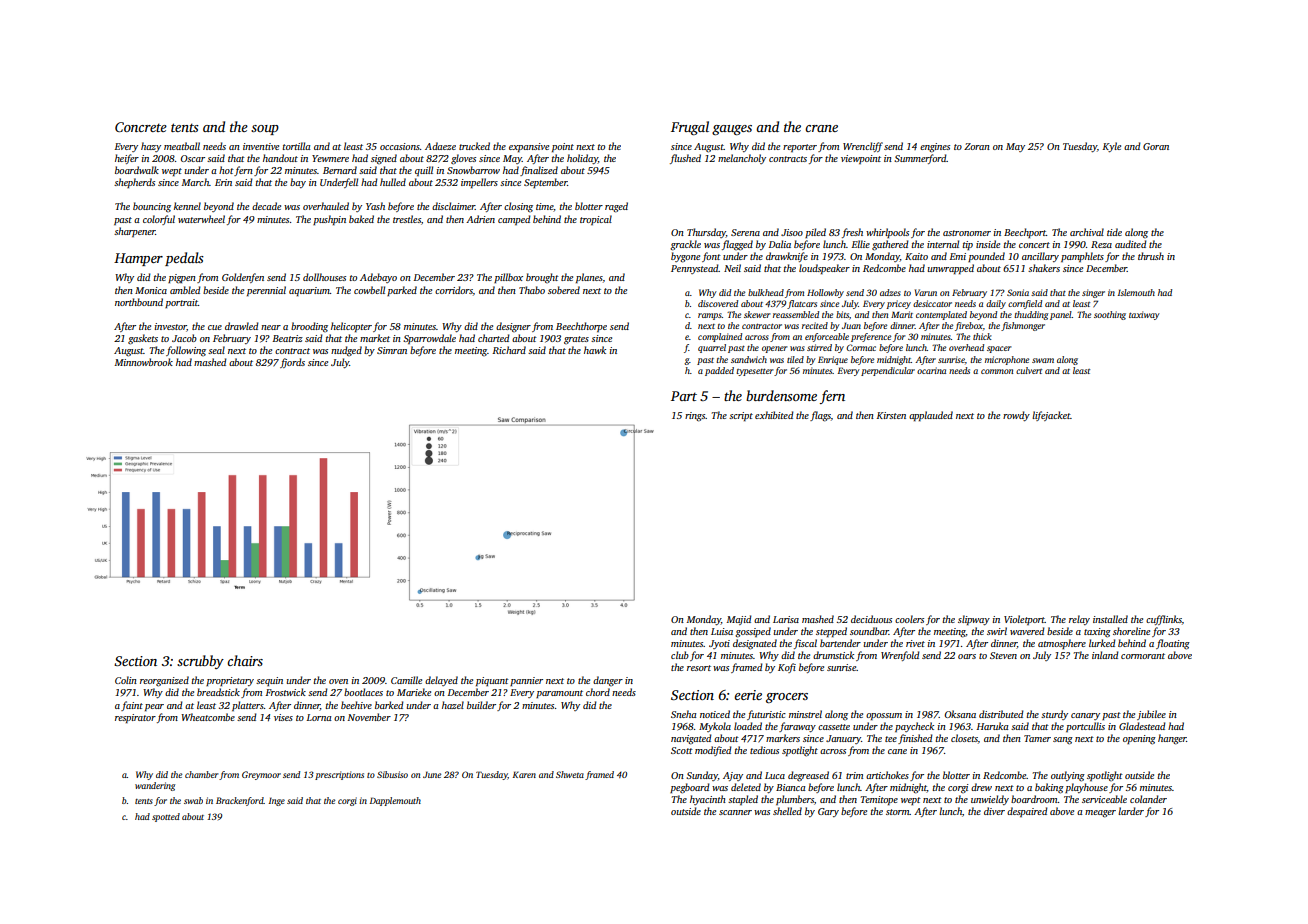  What do you see at coordinates (1112, 147) in the screenshot?
I see `Kyle` at bounding box center [1112, 147].
